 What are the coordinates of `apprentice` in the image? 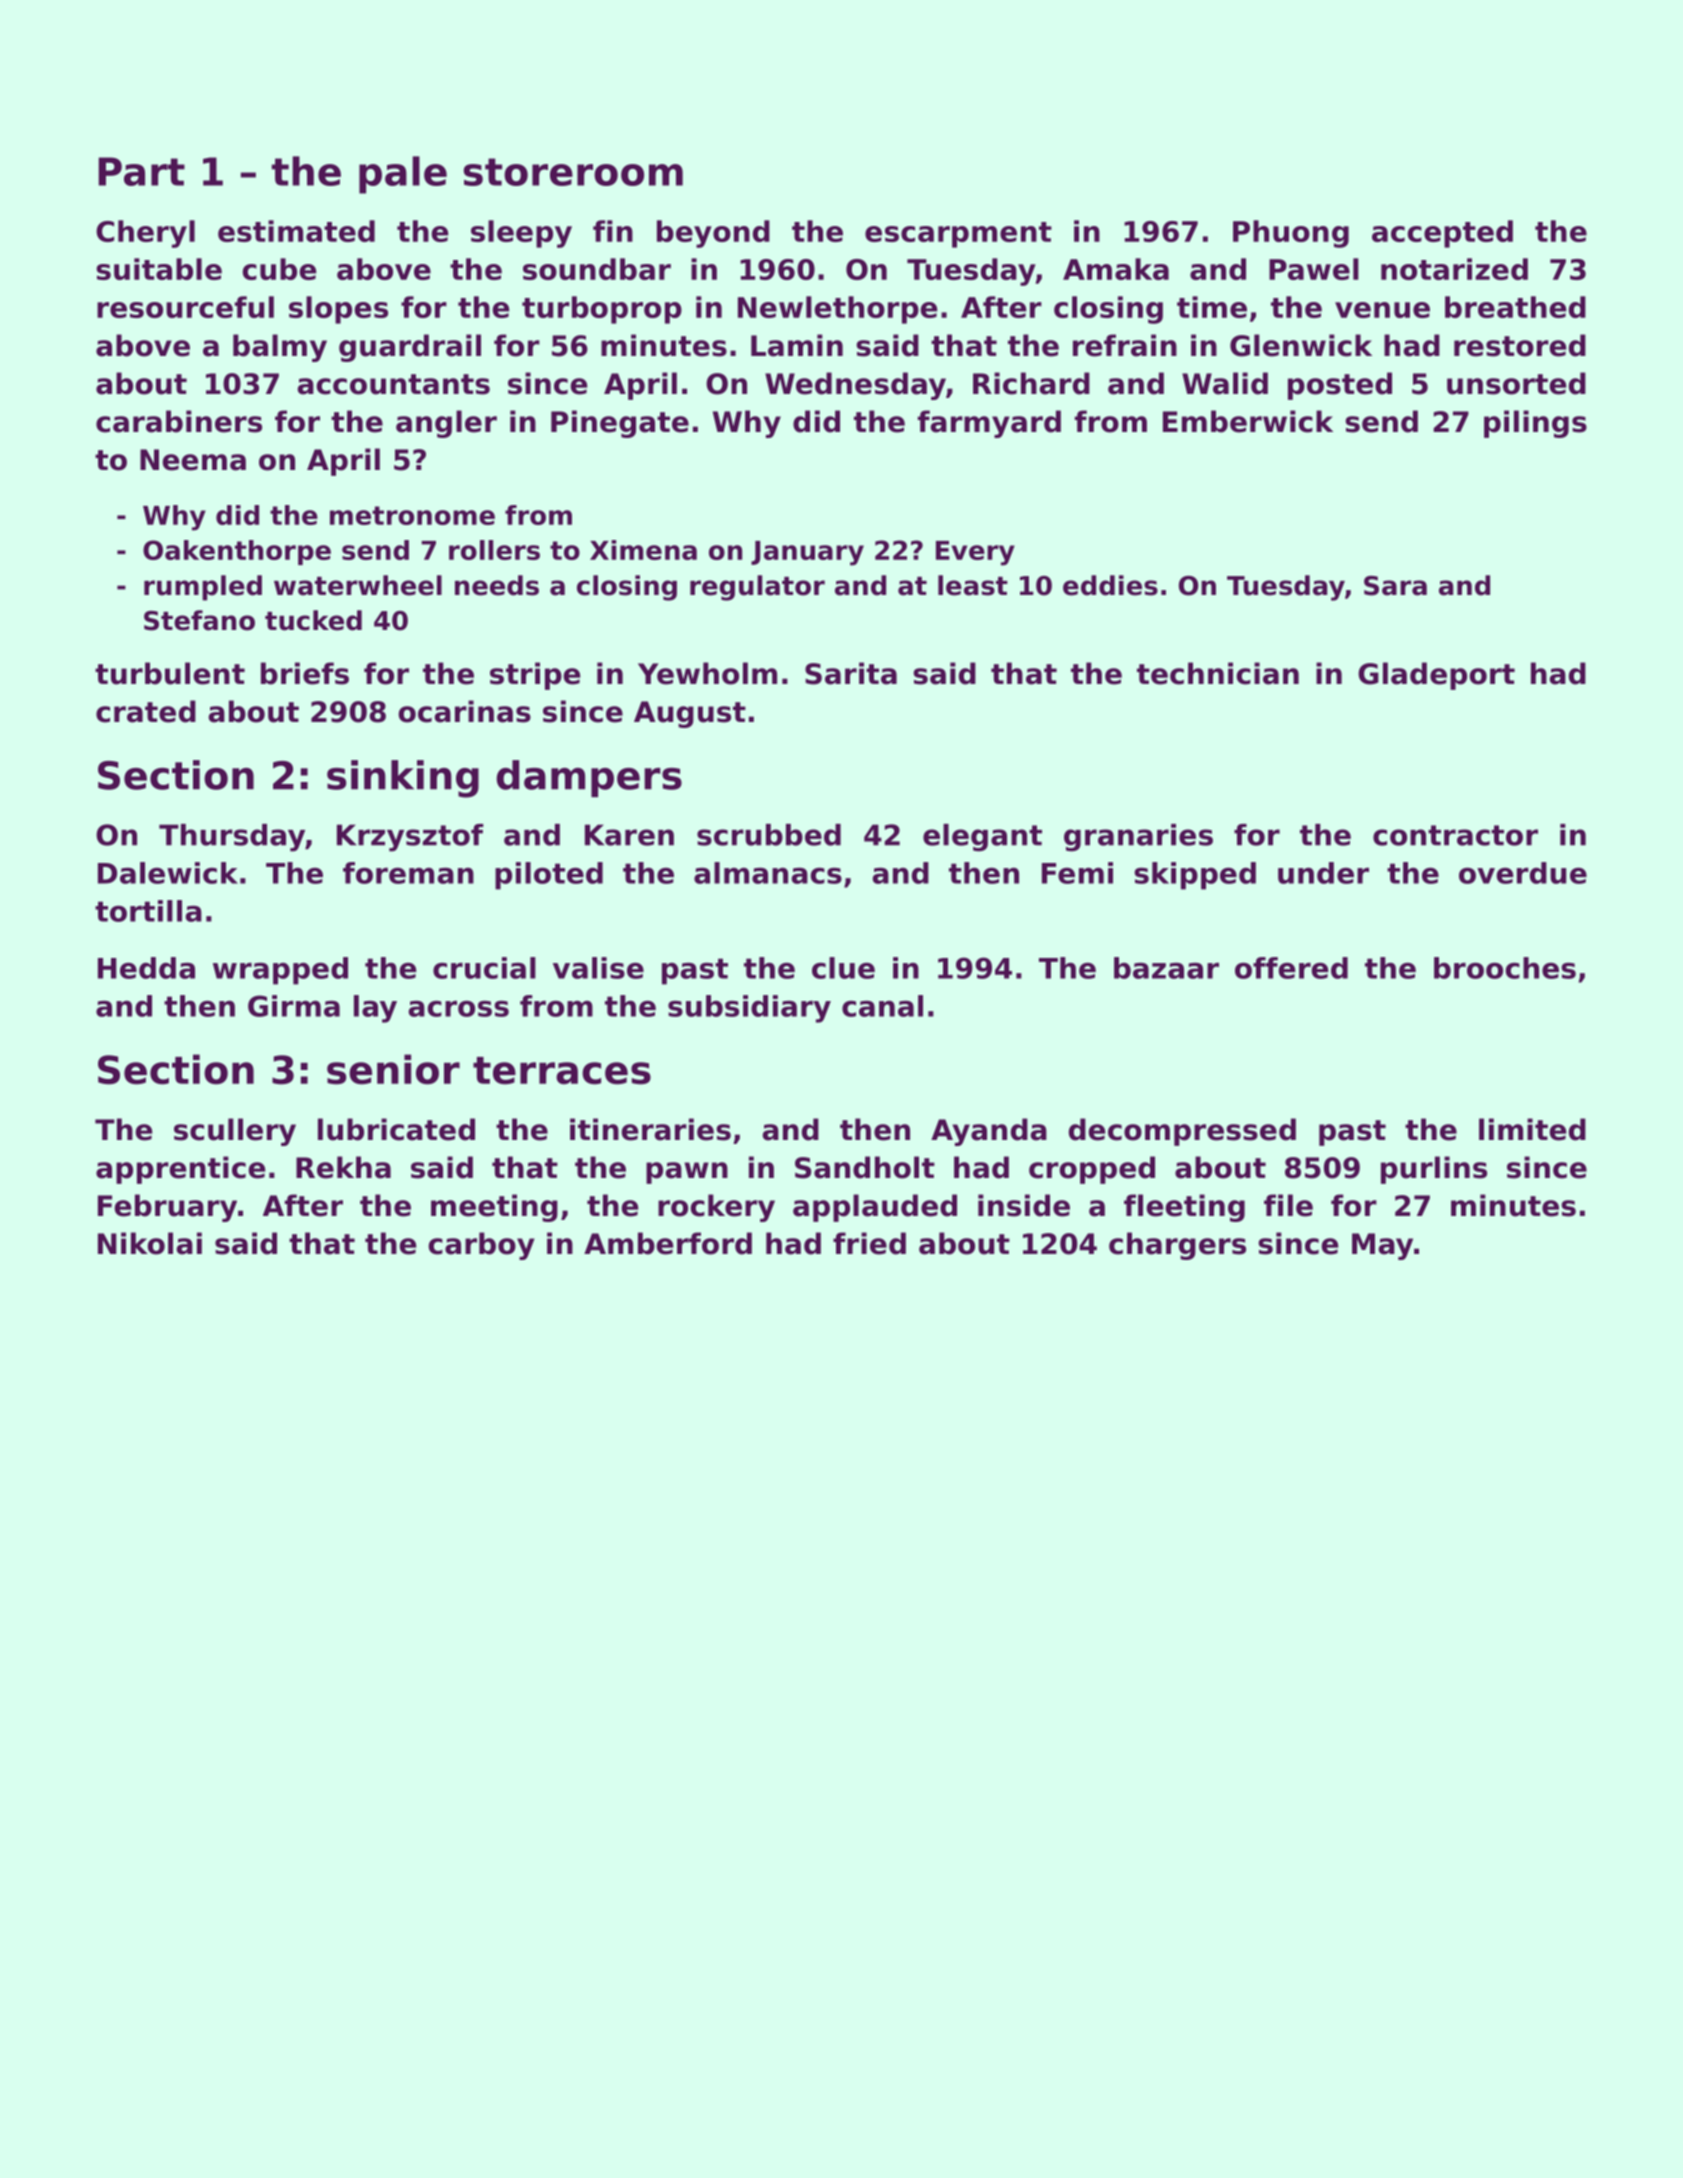 It's located at (180, 1170).
